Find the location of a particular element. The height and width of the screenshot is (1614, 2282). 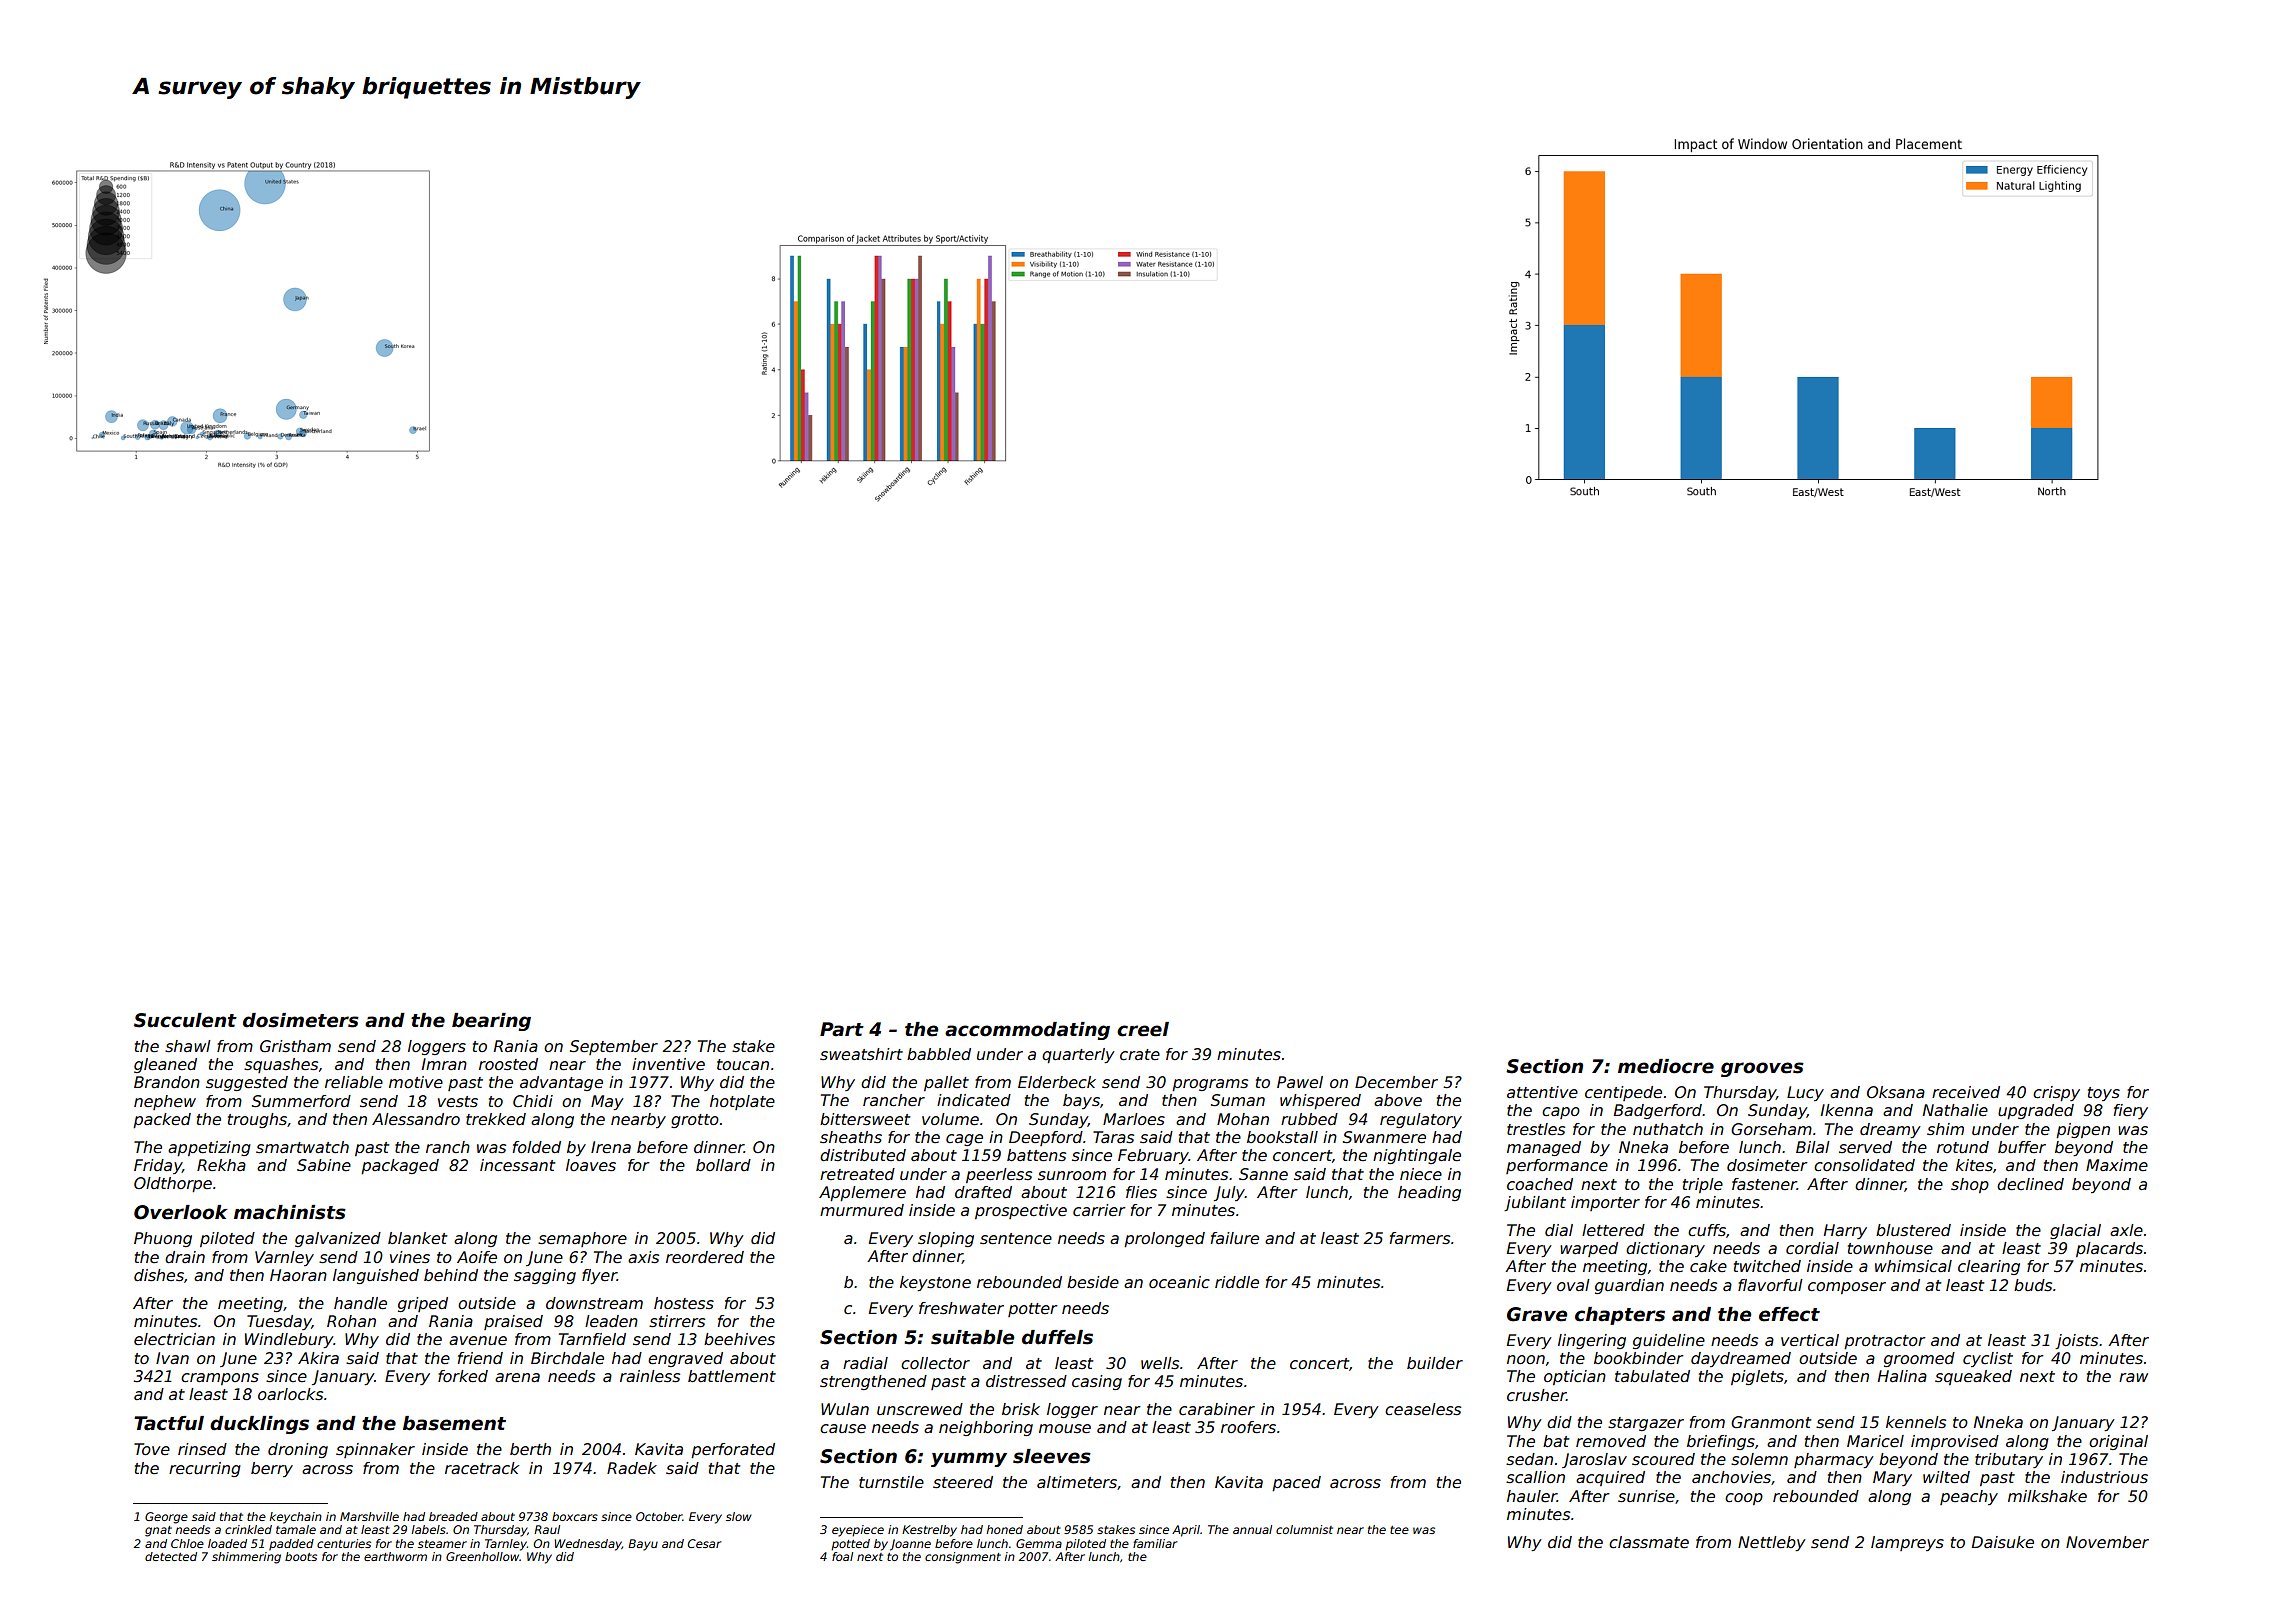

whimsical is located at coordinates (1913, 1266).
